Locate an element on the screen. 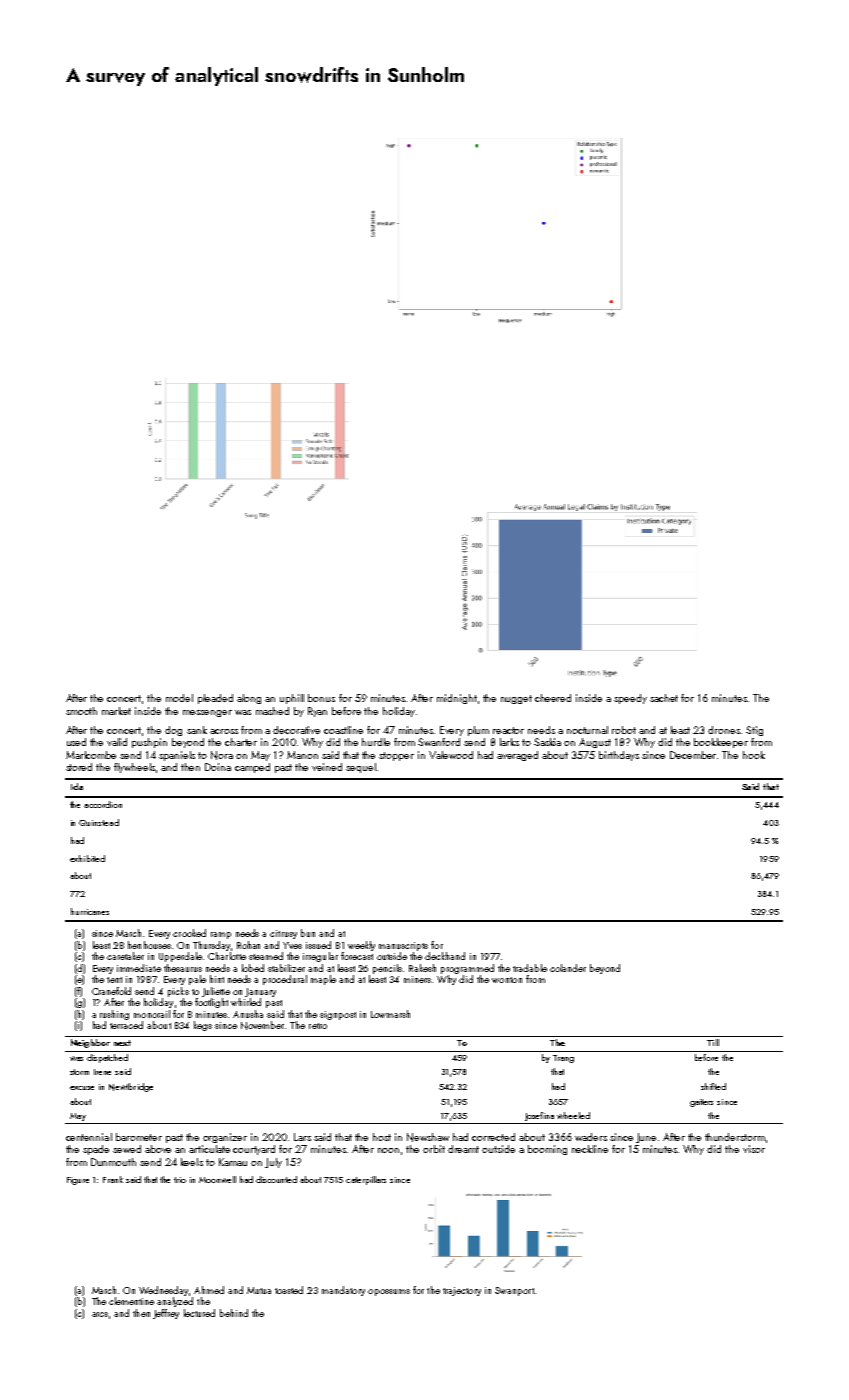 The height and width of the screenshot is (1400, 849). corrected is located at coordinates (493, 1137).
